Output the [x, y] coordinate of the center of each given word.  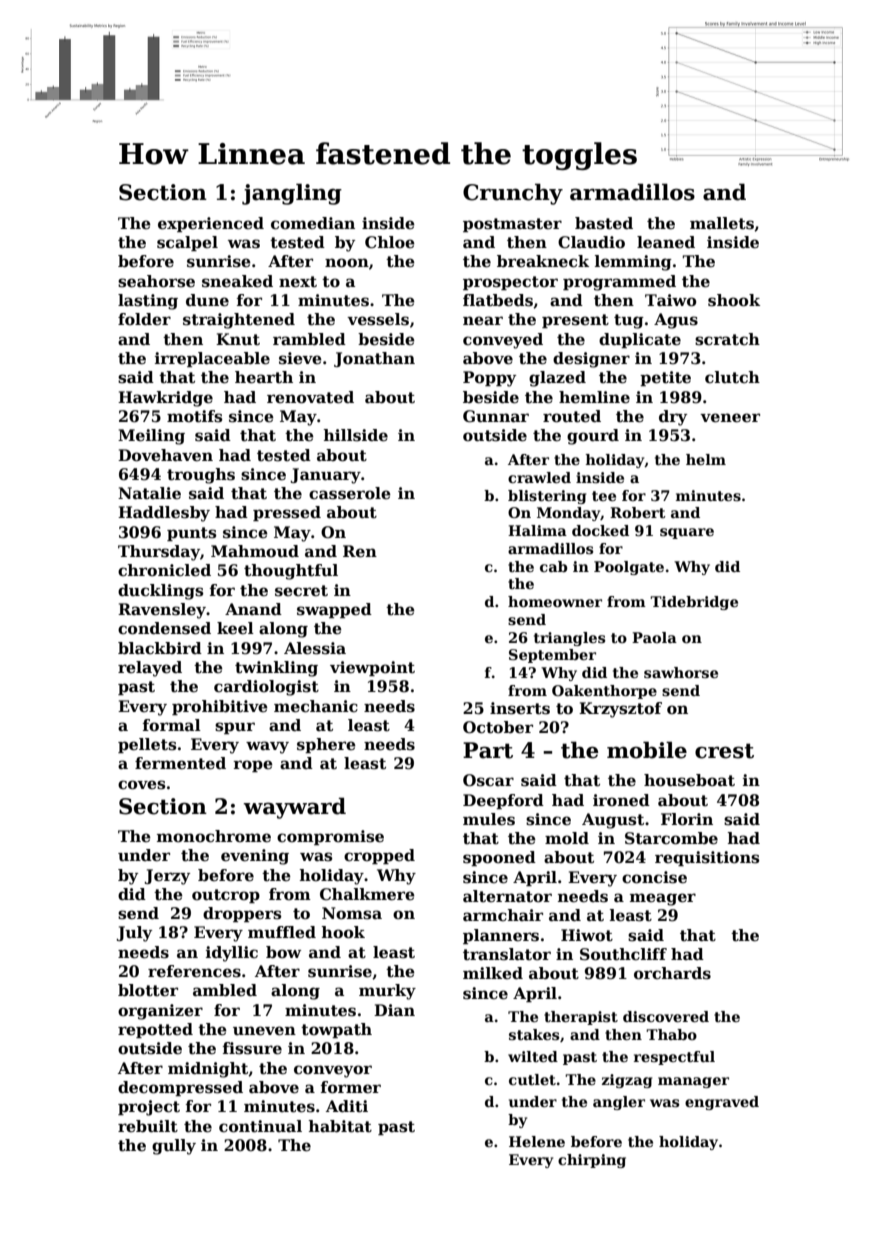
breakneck [543, 261]
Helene [537, 1141]
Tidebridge [694, 603]
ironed [621, 800]
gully [174, 1147]
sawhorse [681, 672]
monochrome [214, 836]
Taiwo [670, 300]
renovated [310, 397]
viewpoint [372, 668]
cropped [379, 856]
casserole [350, 493]
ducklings [161, 592]
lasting [148, 302]
